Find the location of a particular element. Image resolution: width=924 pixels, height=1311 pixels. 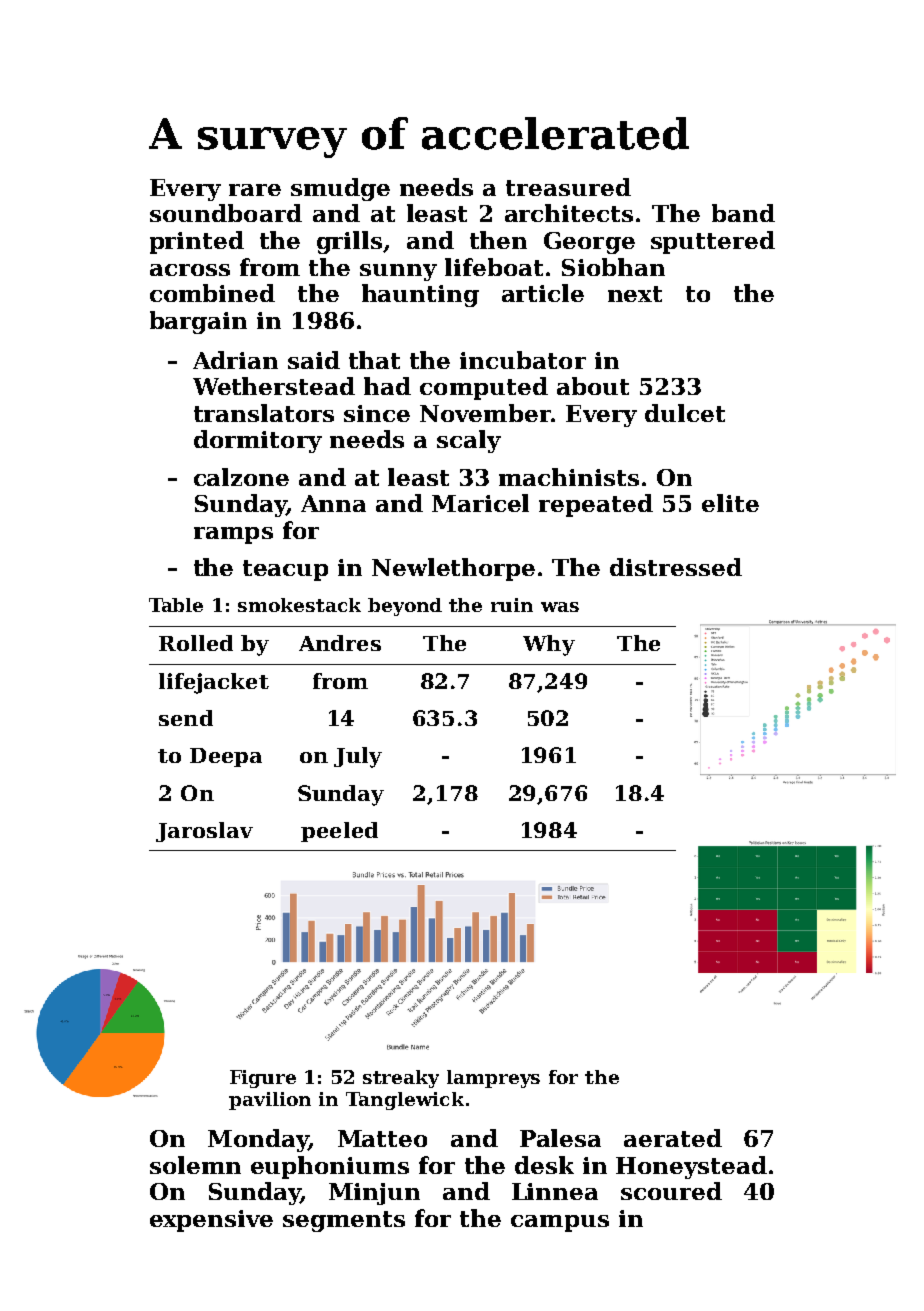

distressed is located at coordinates (676, 567).
